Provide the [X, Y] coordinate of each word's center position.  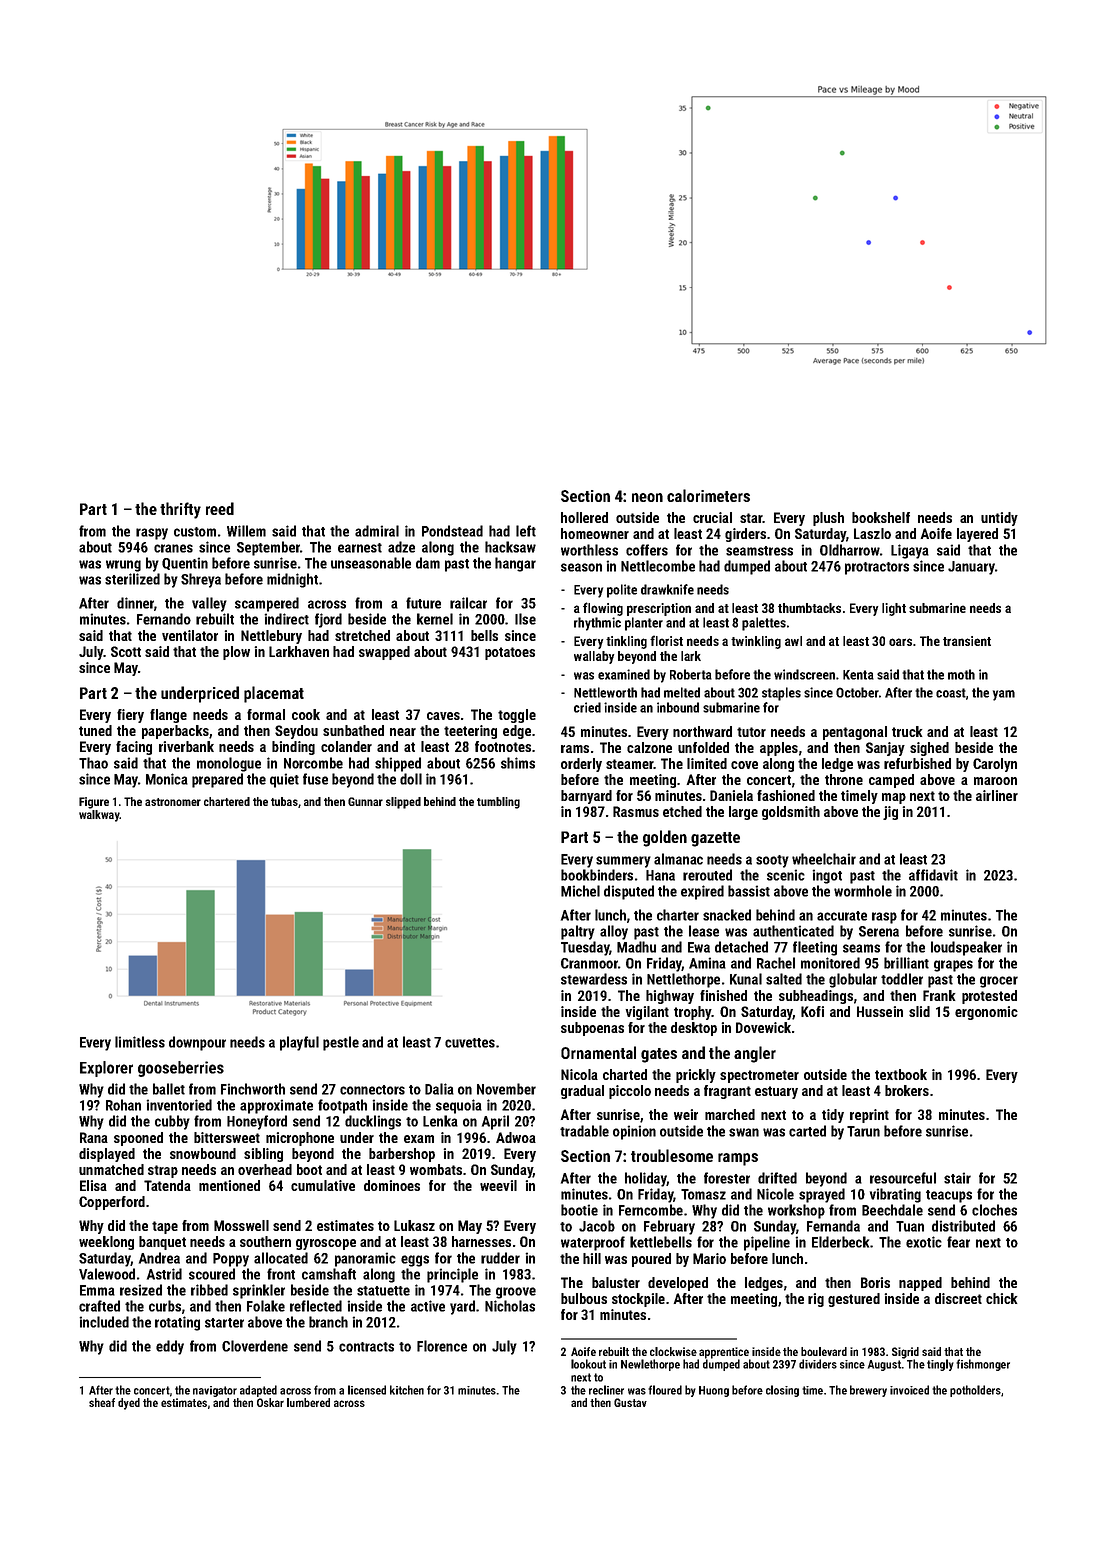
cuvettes [470, 1043]
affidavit [933, 875]
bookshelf [881, 517]
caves [443, 716]
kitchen [407, 1390]
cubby [172, 1122]
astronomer [173, 802]
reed [220, 508]
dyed [129, 1404]
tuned [95, 730]
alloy [614, 932]
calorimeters [708, 495]
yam [1004, 695]
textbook [901, 1074]
